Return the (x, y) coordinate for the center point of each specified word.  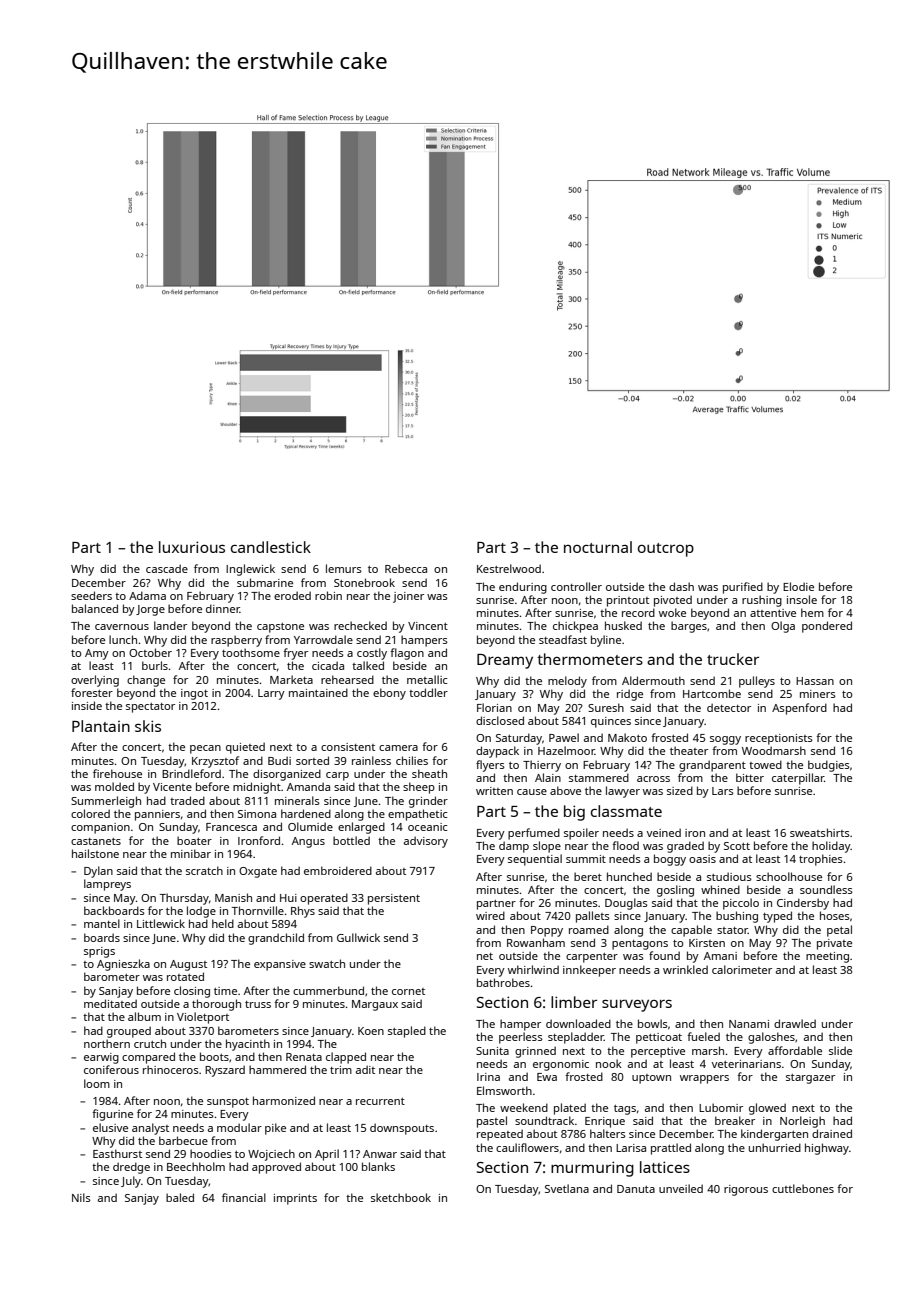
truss (258, 1004)
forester (92, 692)
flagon (407, 654)
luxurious (192, 547)
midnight (257, 788)
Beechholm (196, 1166)
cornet (408, 991)
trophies (821, 860)
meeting (827, 957)
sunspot (228, 1103)
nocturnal (598, 547)
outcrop (666, 550)
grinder (428, 802)
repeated (500, 1135)
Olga (783, 627)
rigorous (746, 1190)
